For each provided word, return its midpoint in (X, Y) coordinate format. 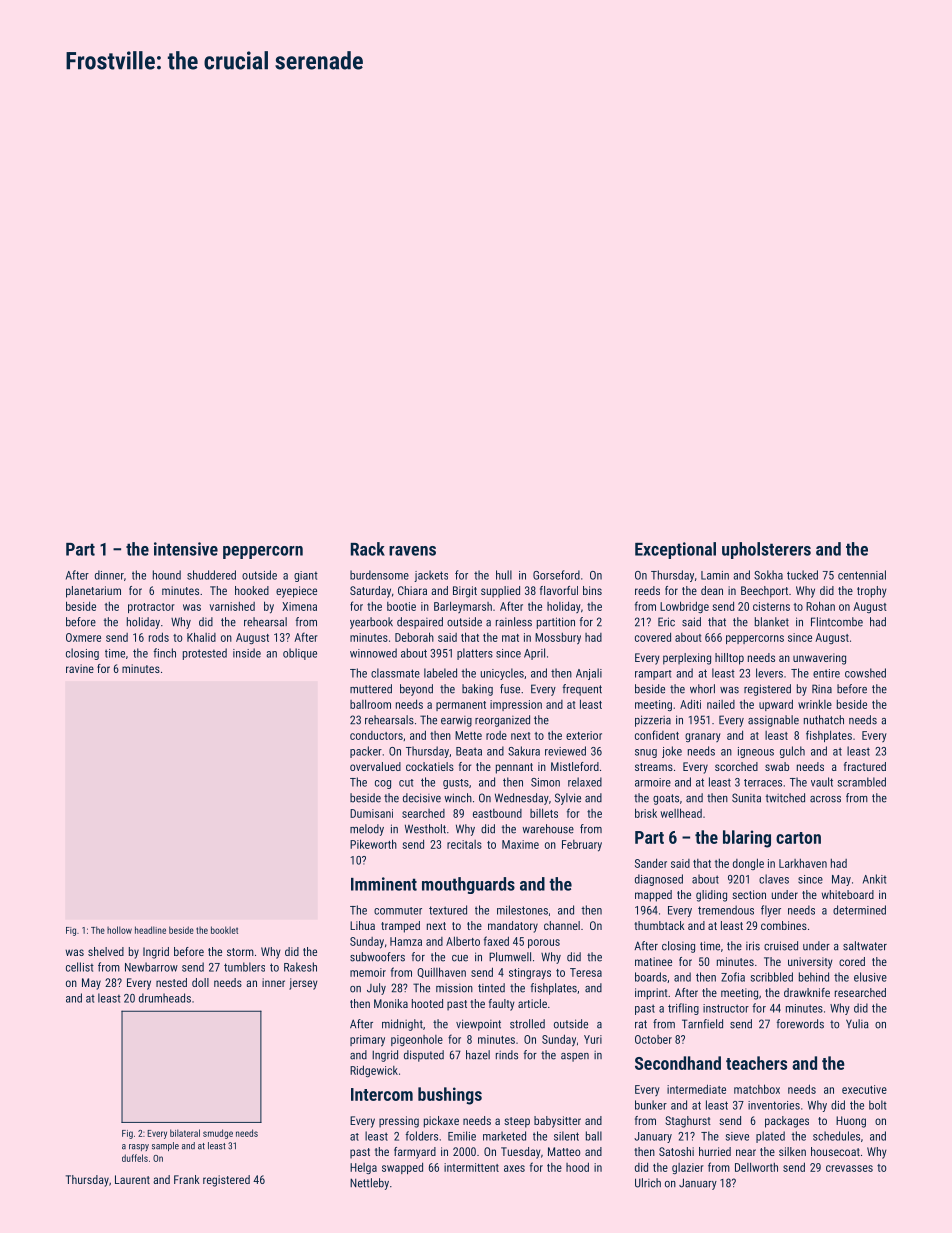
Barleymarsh (463, 607)
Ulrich (648, 1183)
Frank (187, 1179)
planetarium (93, 592)
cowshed (865, 673)
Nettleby (369, 1184)
